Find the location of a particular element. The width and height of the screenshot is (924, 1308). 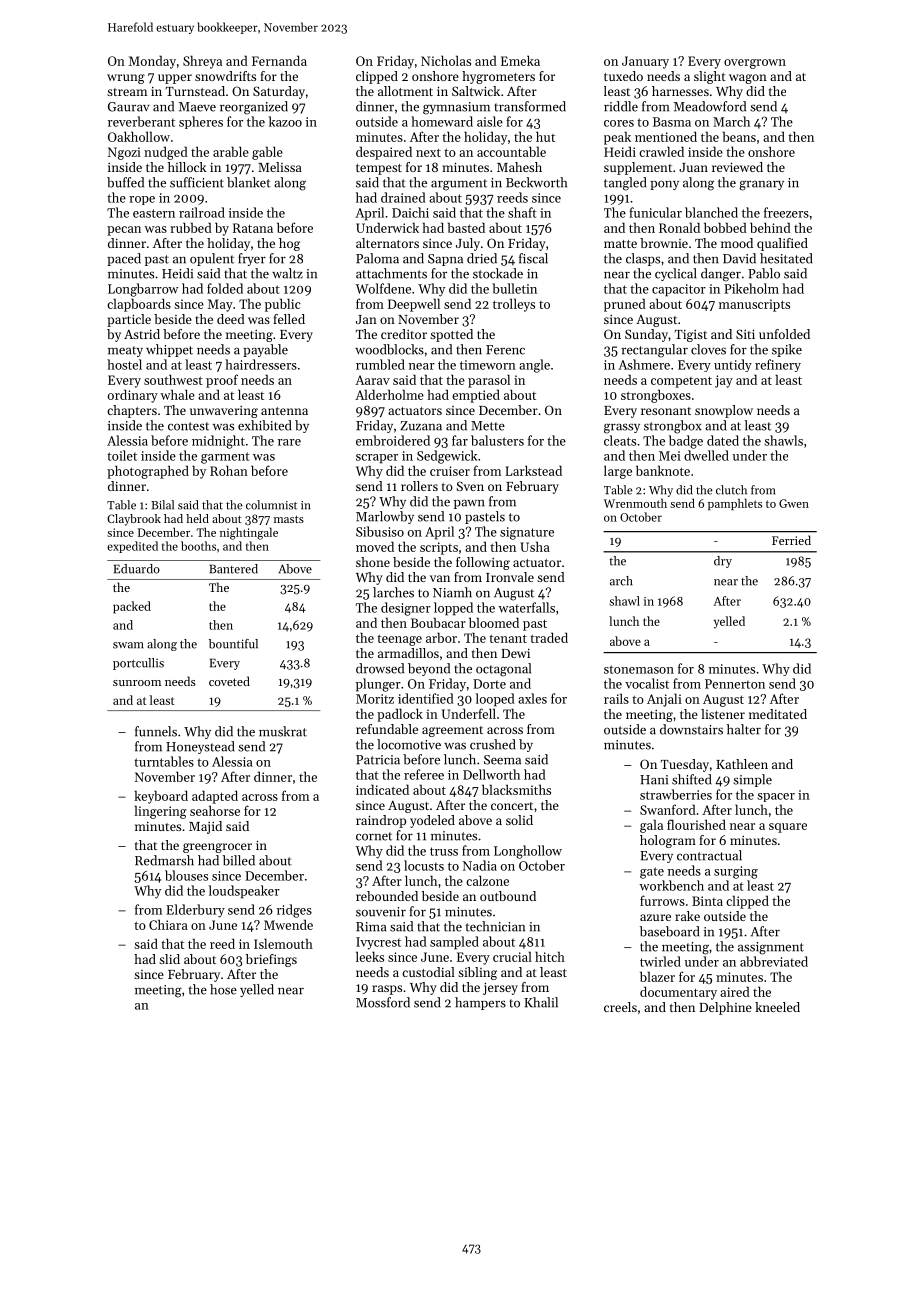

cornet is located at coordinates (374, 836).
